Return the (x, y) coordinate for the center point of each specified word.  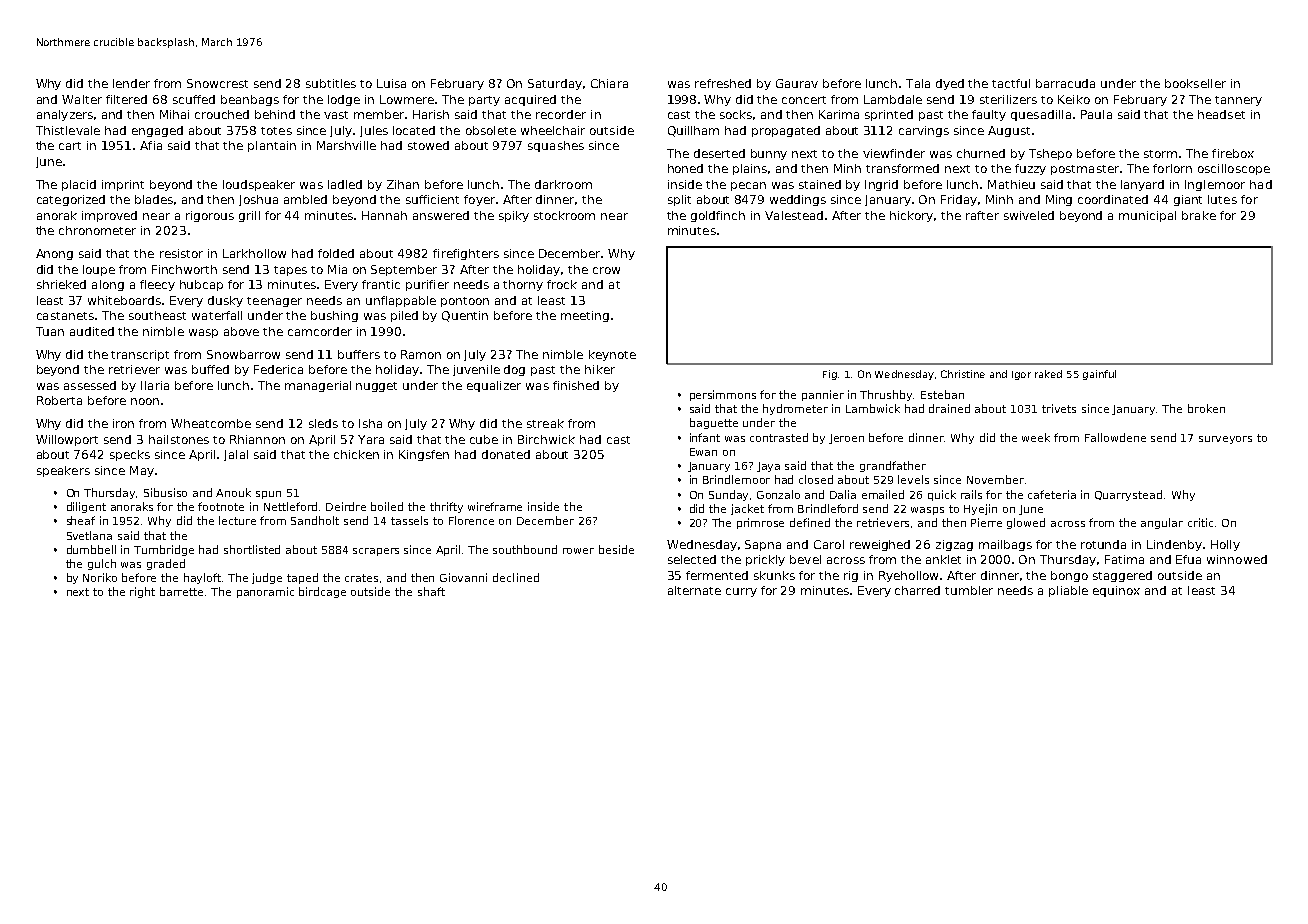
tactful (1011, 83)
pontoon (465, 302)
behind (275, 114)
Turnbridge (164, 550)
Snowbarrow (243, 354)
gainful (1099, 375)
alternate (694, 590)
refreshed (723, 83)
